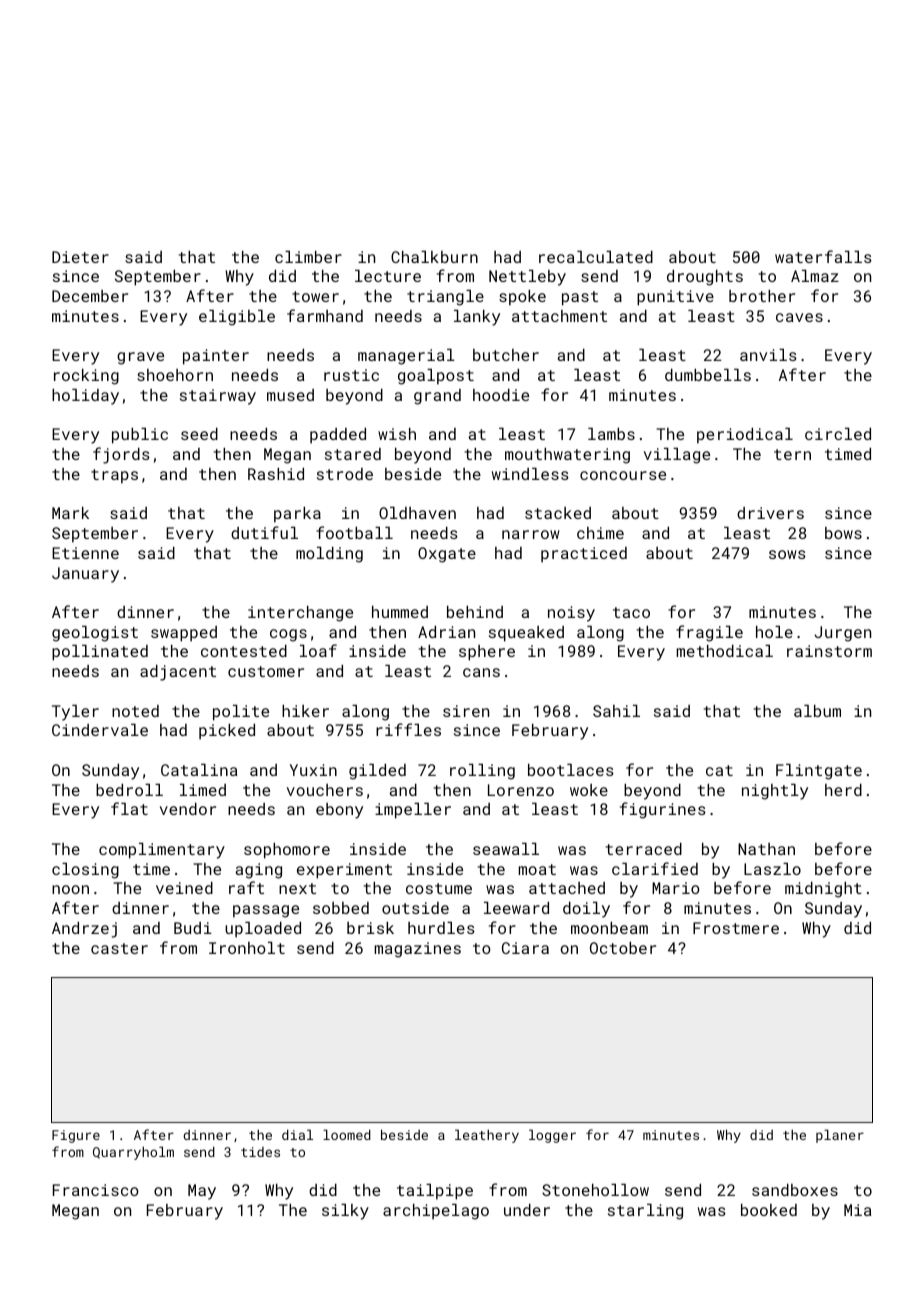  What do you see at coordinates (531, 534) in the screenshot?
I see `narrow` at bounding box center [531, 534].
